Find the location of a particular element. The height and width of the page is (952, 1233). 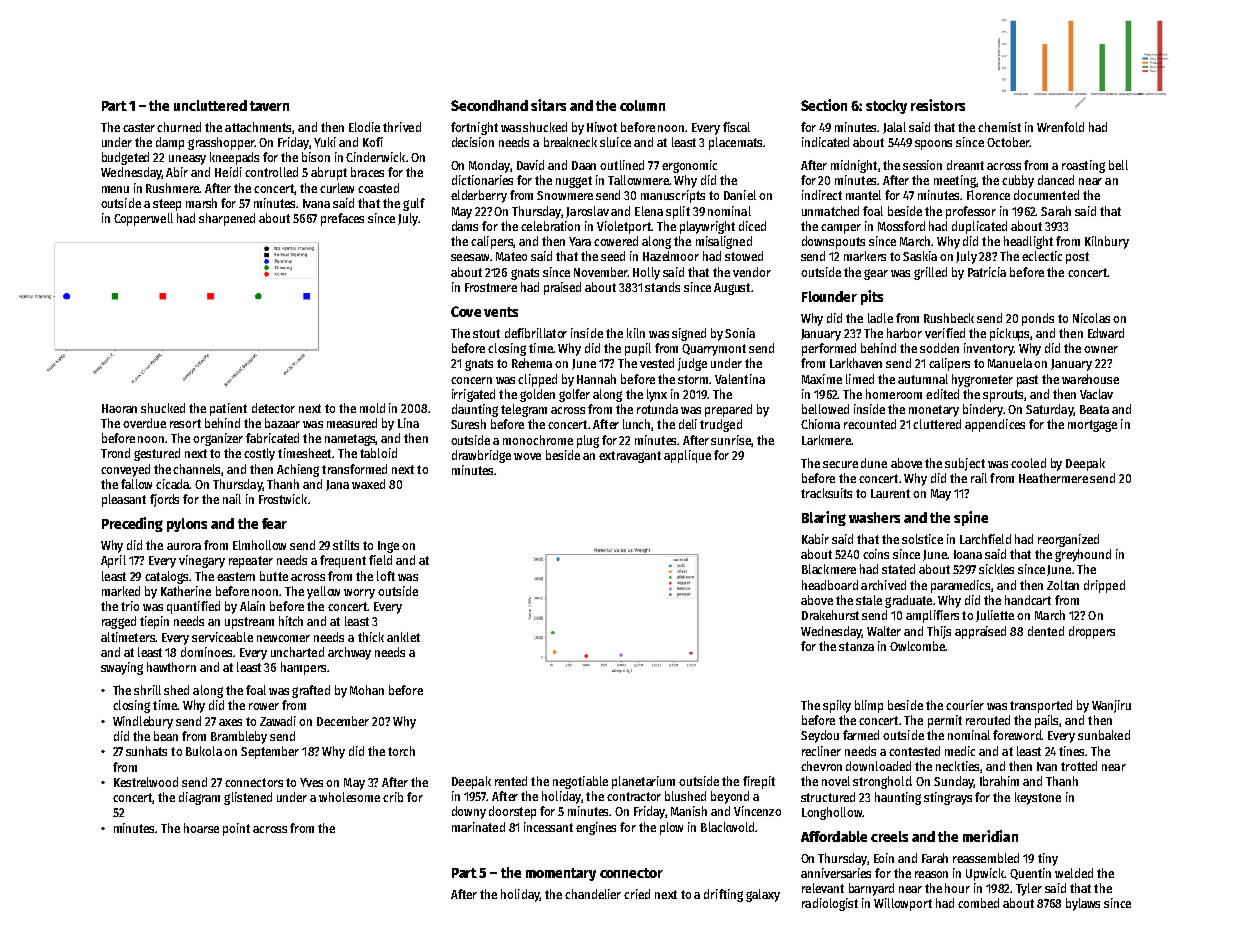

incessant is located at coordinates (548, 827).
